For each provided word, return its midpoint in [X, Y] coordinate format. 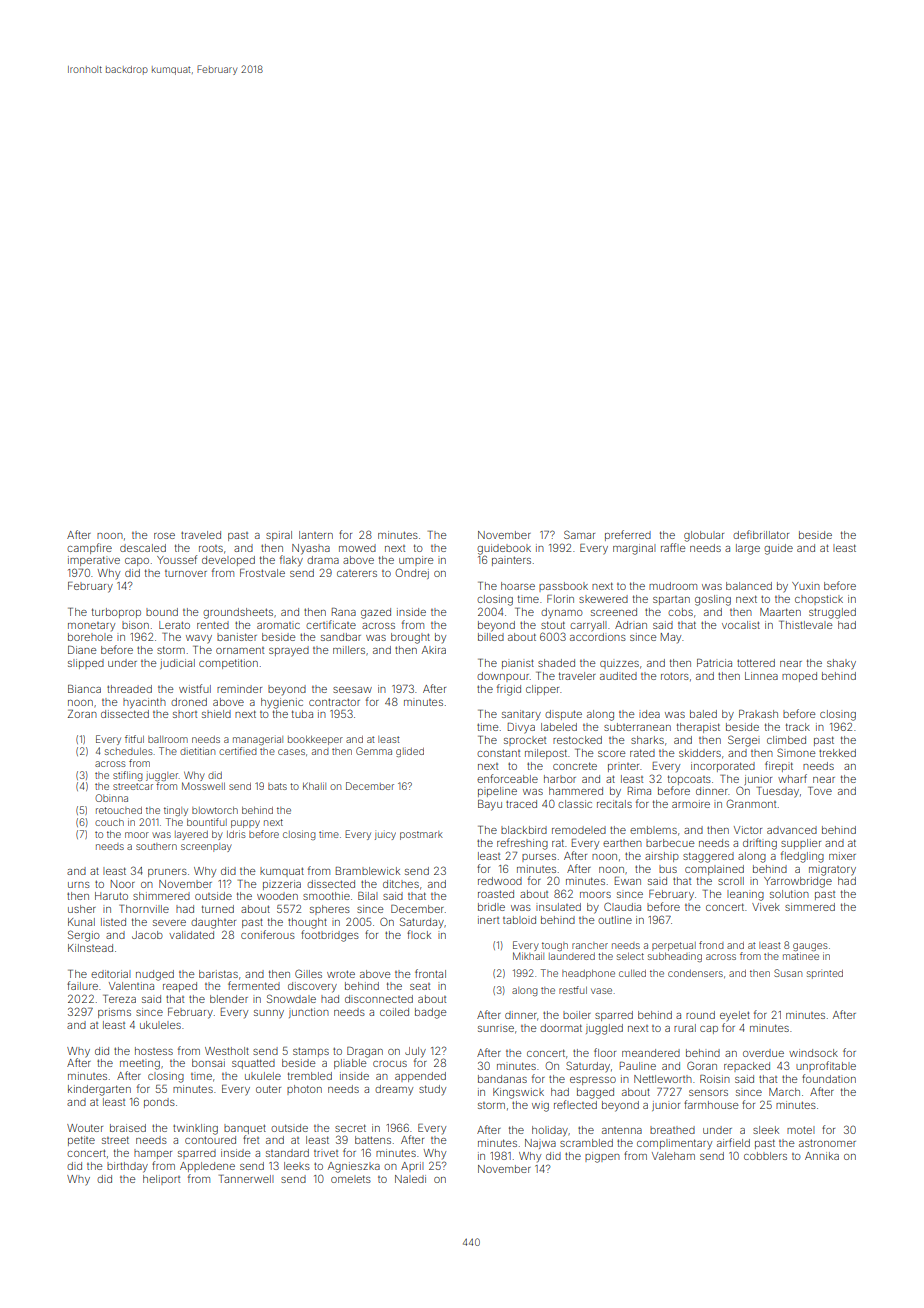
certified [238, 751]
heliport [161, 1180]
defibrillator [761, 534]
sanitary [521, 715]
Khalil [314, 786]
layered [191, 835]
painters [511, 561]
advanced [792, 830]
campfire [89, 548]
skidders [700, 753]
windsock [813, 1053]
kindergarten [99, 1090]
